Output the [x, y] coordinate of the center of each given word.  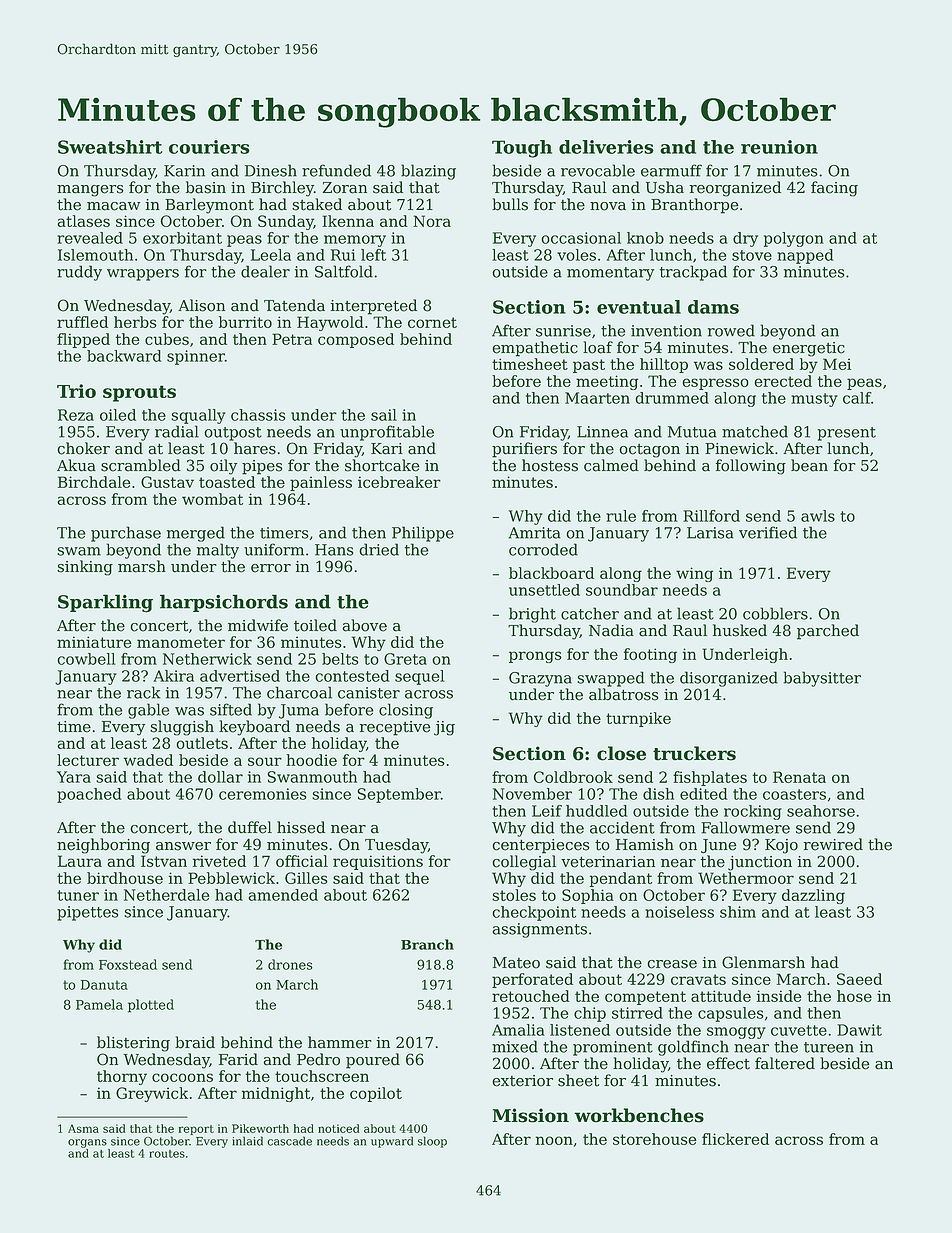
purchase [126, 534]
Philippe [423, 534]
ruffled [82, 322]
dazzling [813, 896]
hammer [340, 1042]
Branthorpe [695, 206]
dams [713, 307]
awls [818, 516]
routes [167, 1154]
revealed [90, 238]
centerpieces [541, 846]
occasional [581, 238]
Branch [427, 944]
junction [760, 863]
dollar [220, 777]
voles [576, 255]
